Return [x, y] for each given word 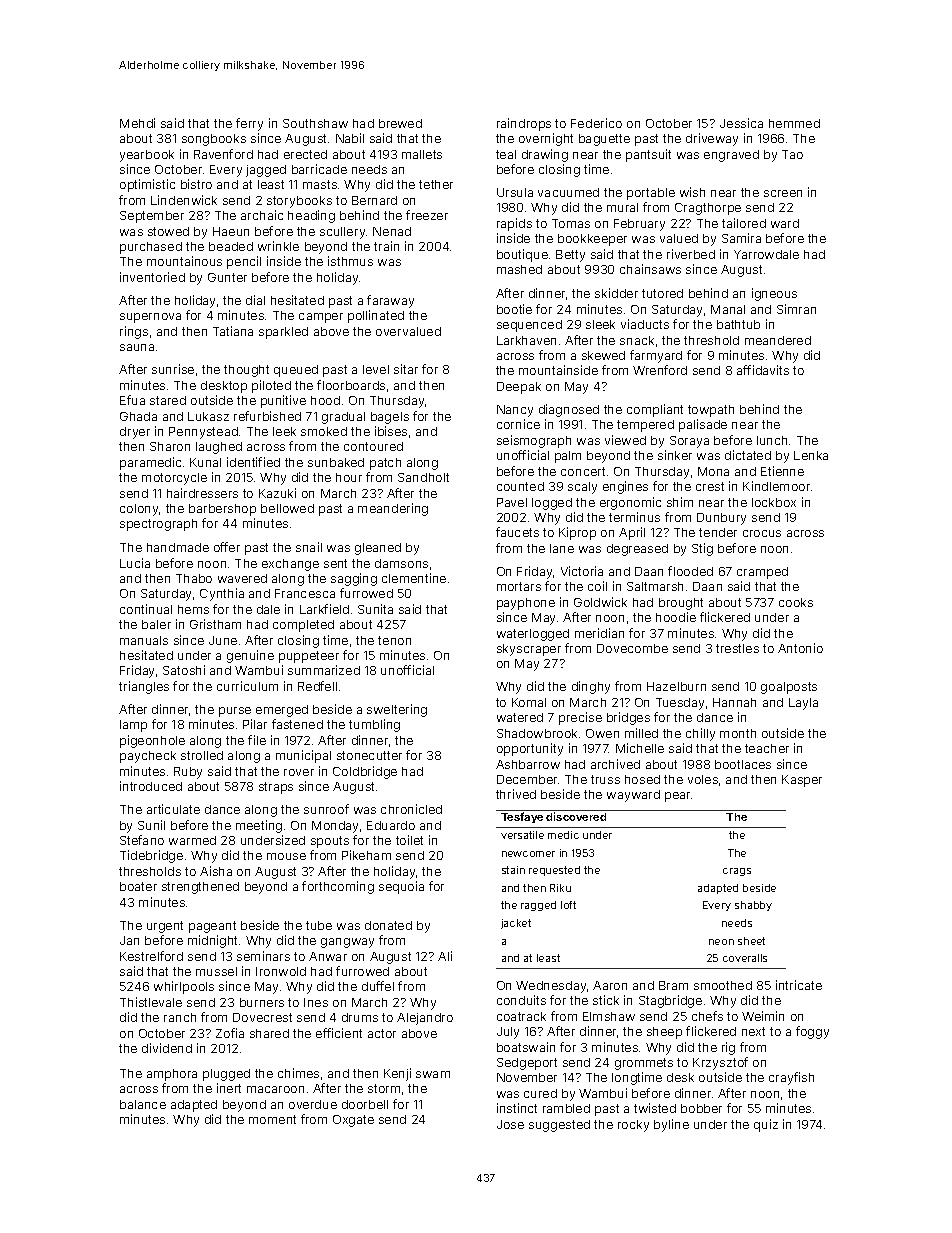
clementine [414, 578]
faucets [517, 532]
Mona [713, 471]
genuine [250, 656]
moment [272, 1119]
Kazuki [277, 493]
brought [681, 604]
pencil [244, 262]
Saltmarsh [655, 586]
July [508, 1033]
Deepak [519, 388]
